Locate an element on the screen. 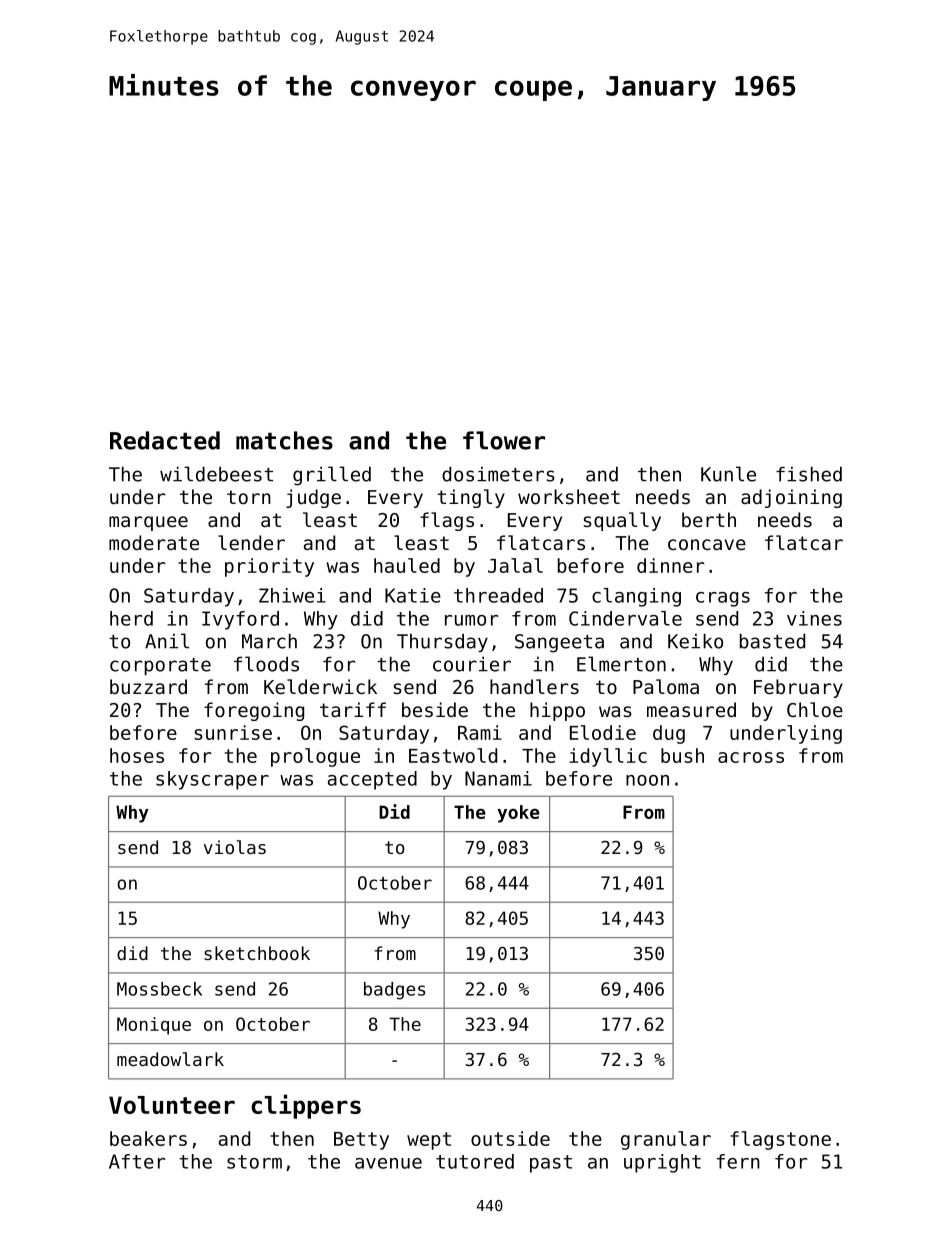 This screenshot has width=952, height=1233. hoses is located at coordinates (137, 755).
